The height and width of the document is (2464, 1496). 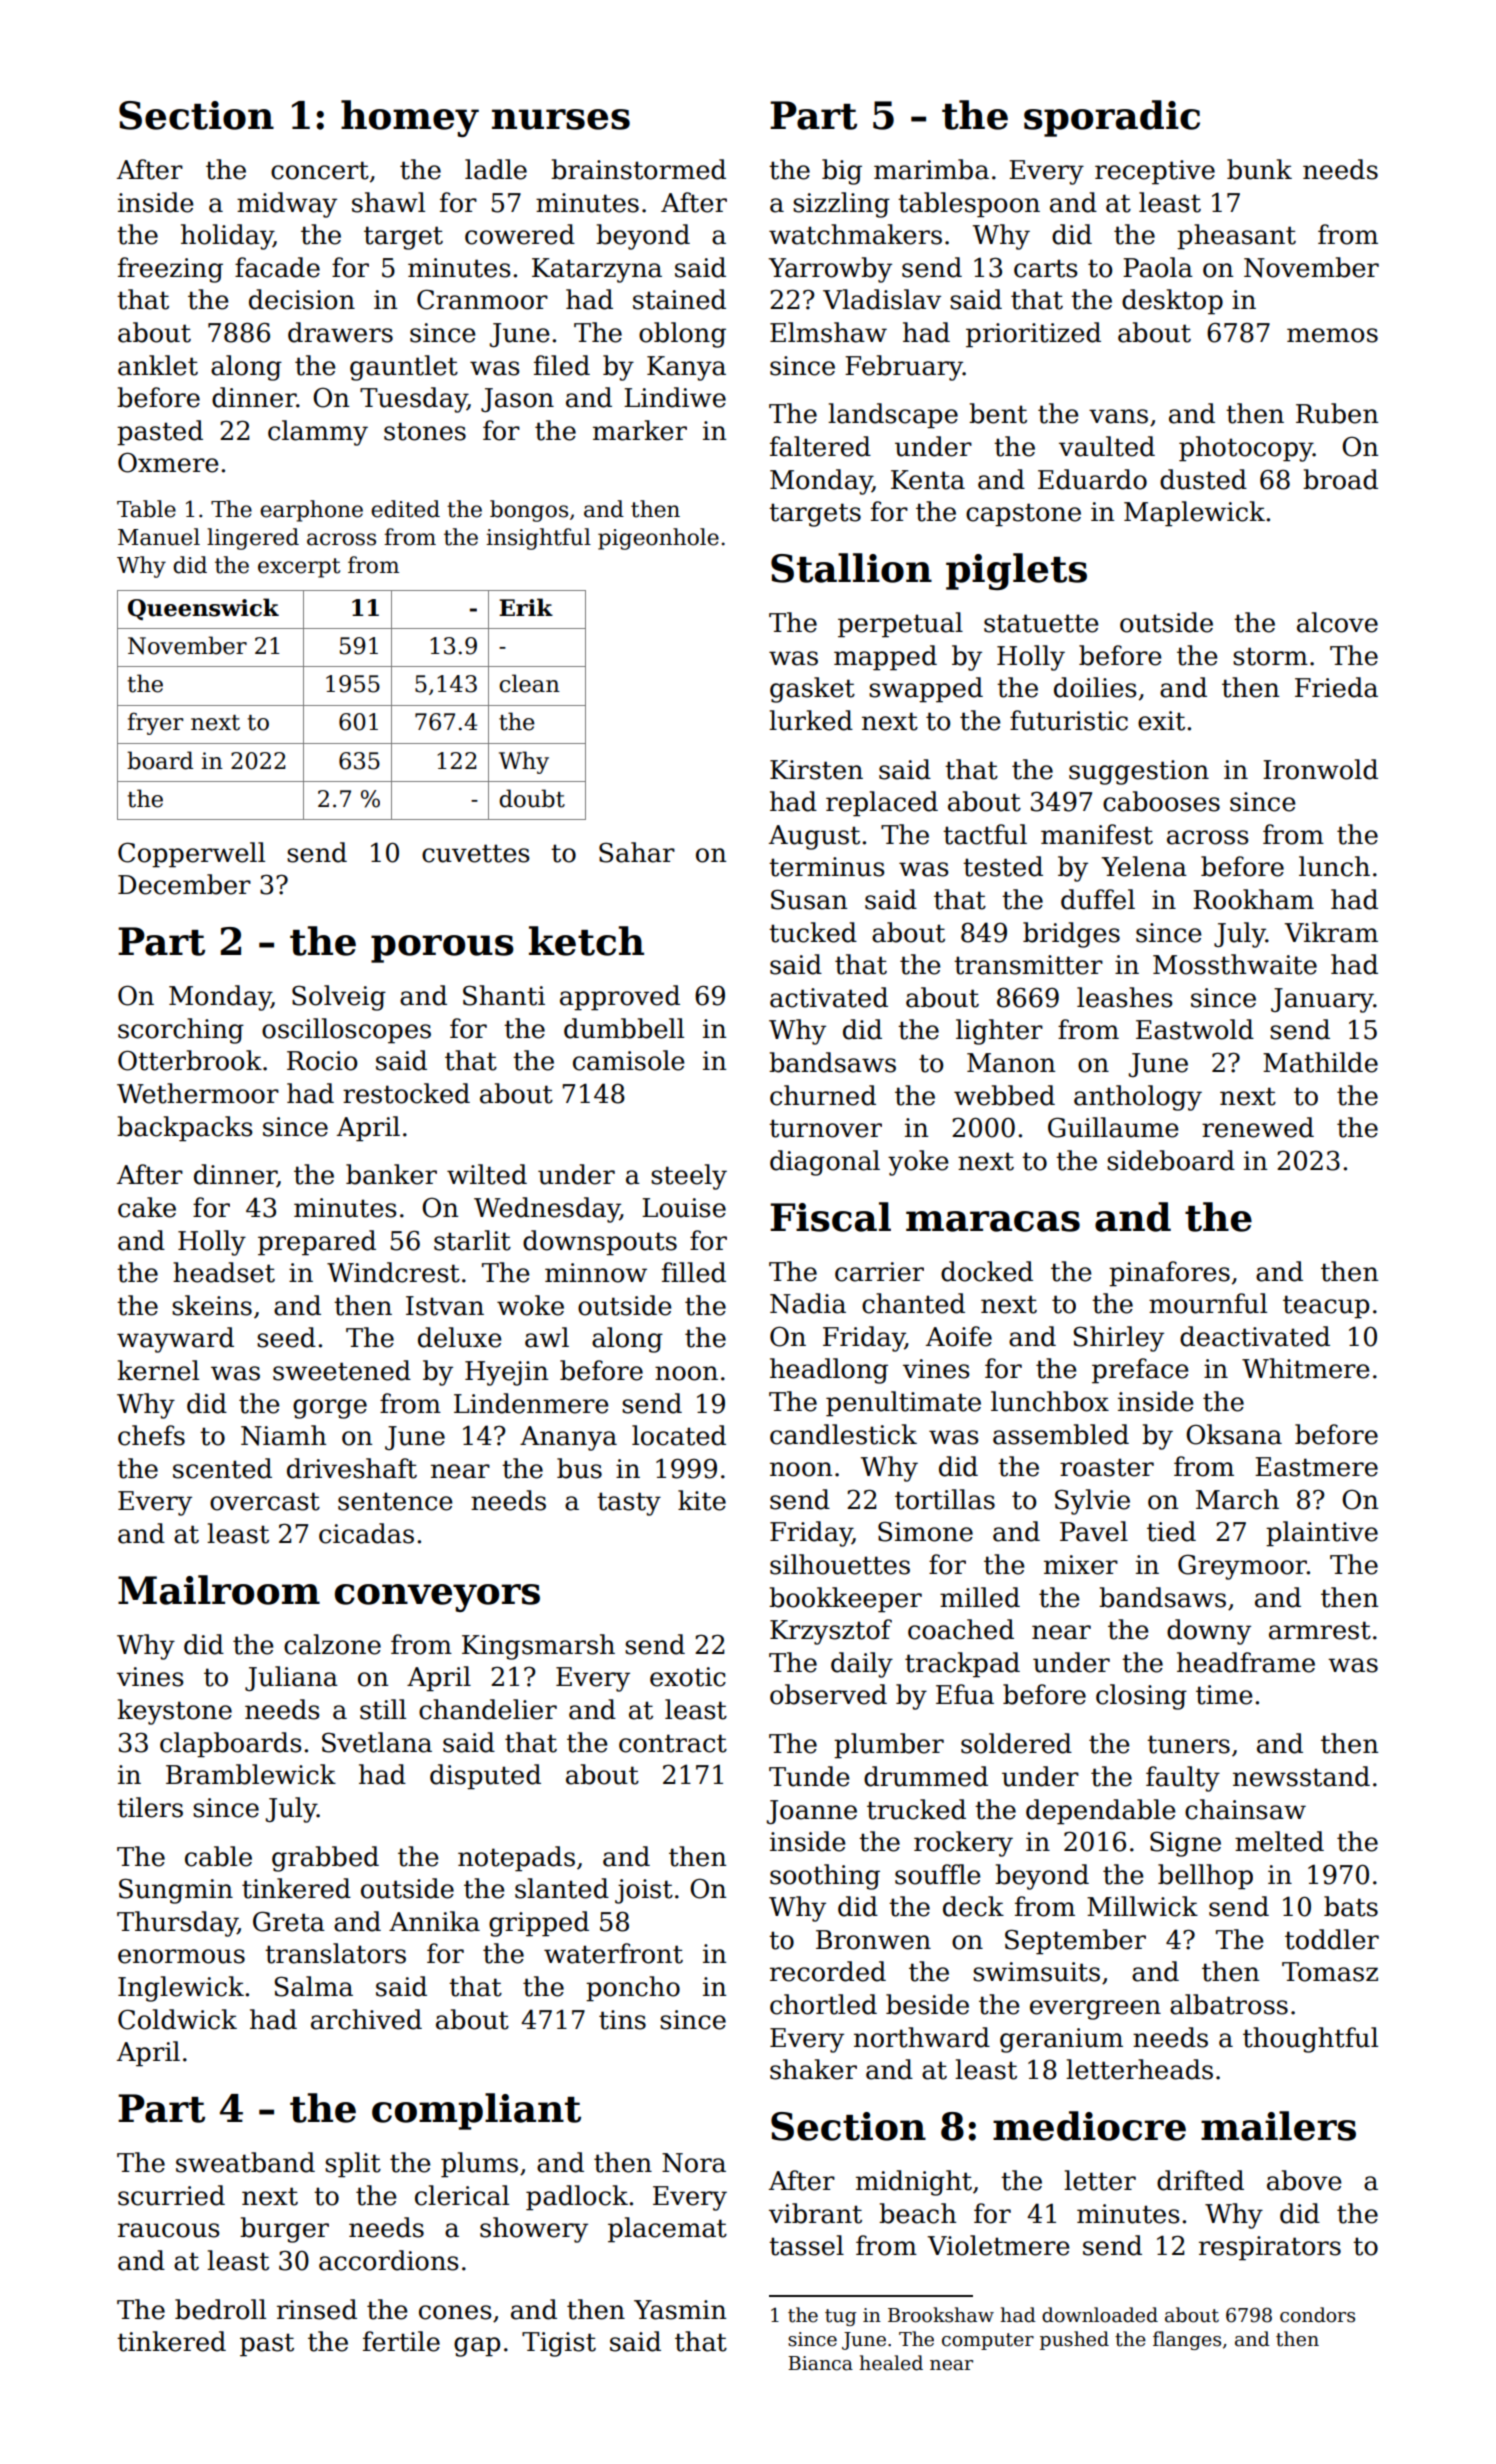 What do you see at coordinates (147, 1207) in the document?
I see `cake` at bounding box center [147, 1207].
